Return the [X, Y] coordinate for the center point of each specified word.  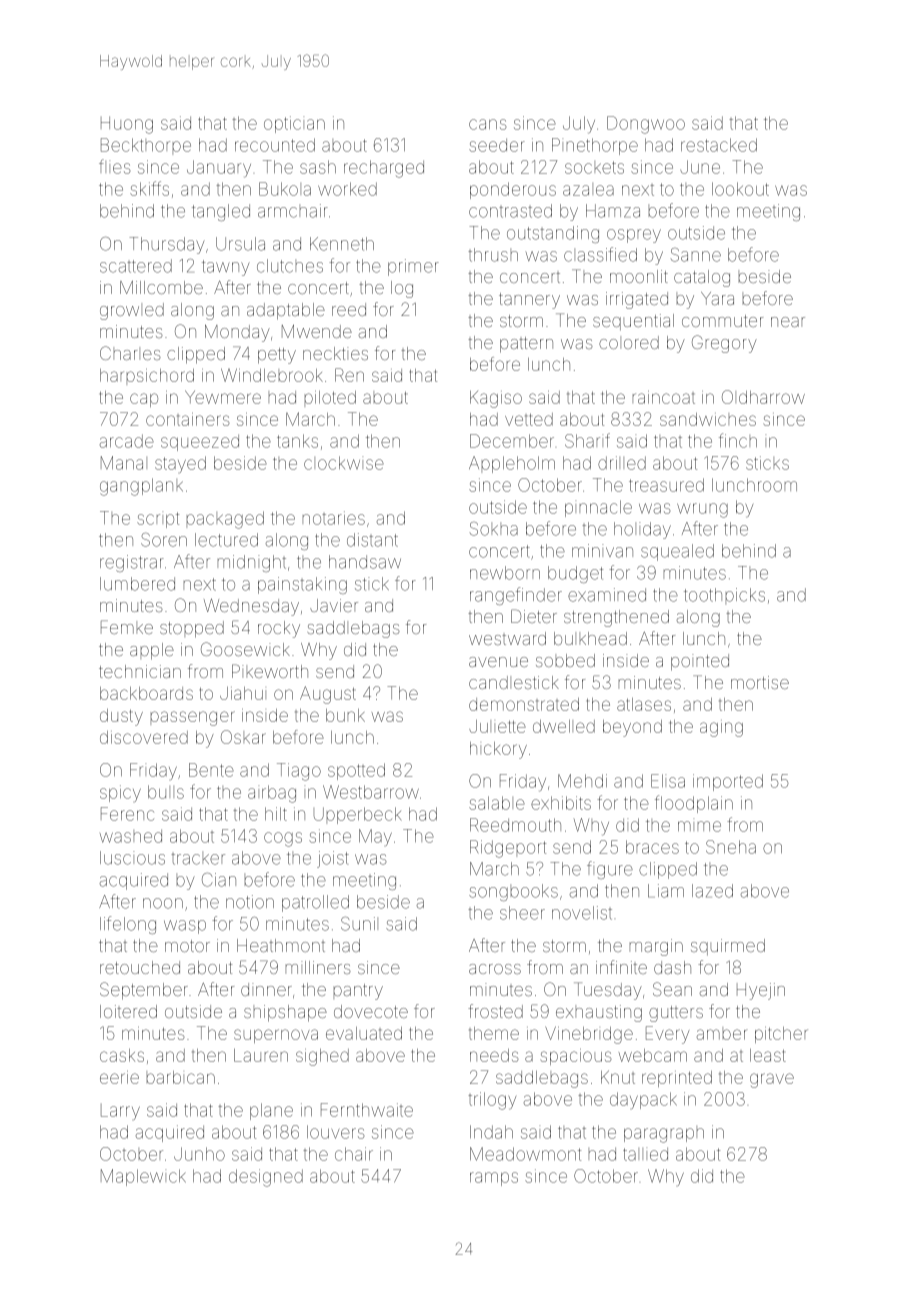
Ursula [240, 244]
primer [413, 267]
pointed [700, 662]
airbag [272, 794]
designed [266, 1178]
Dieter [534, 616]
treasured [666, 485]
